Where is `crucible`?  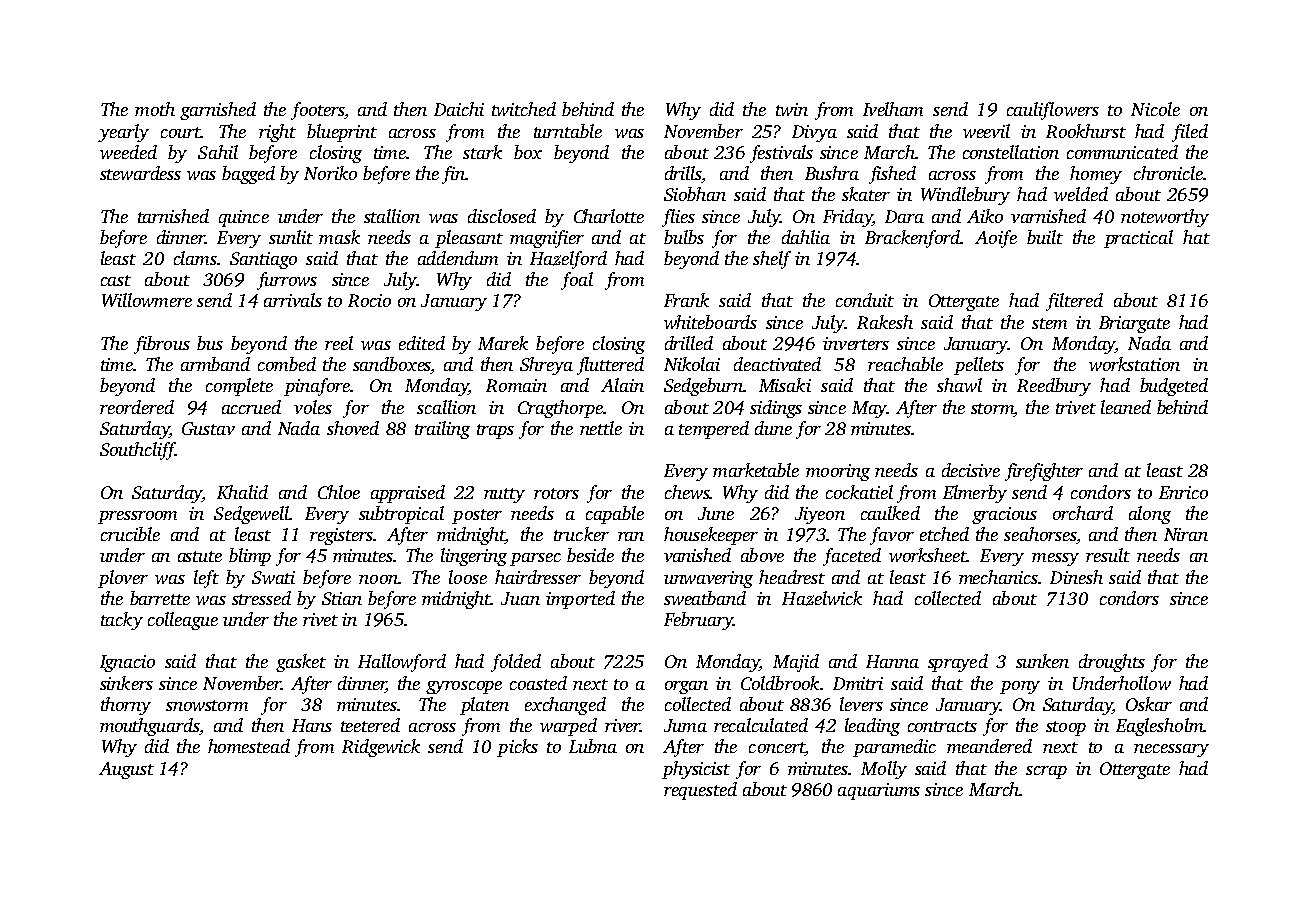
crucible is located at coordinates (130, 534).
